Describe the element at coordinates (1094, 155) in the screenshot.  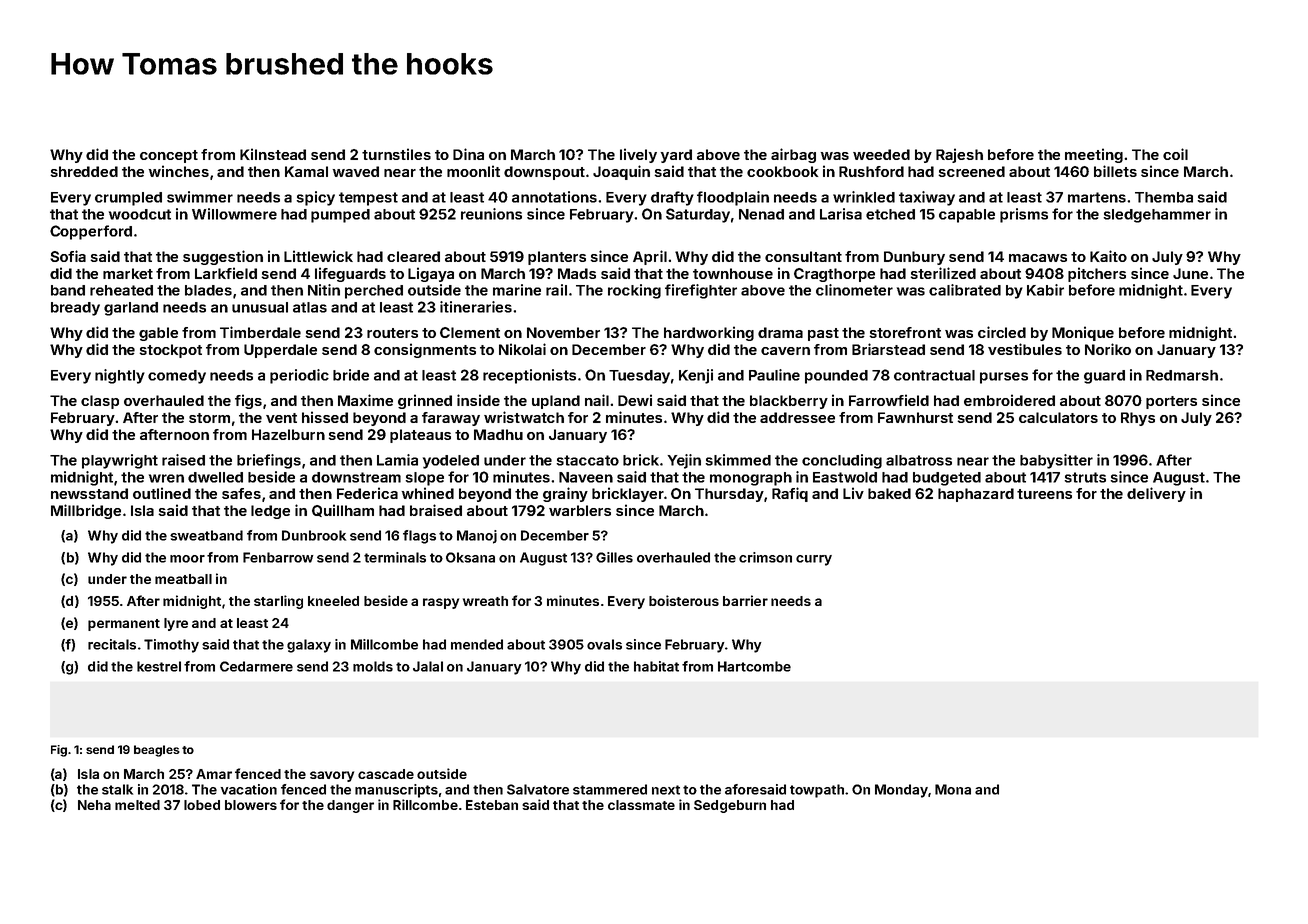
I see `meeting` at that location.
